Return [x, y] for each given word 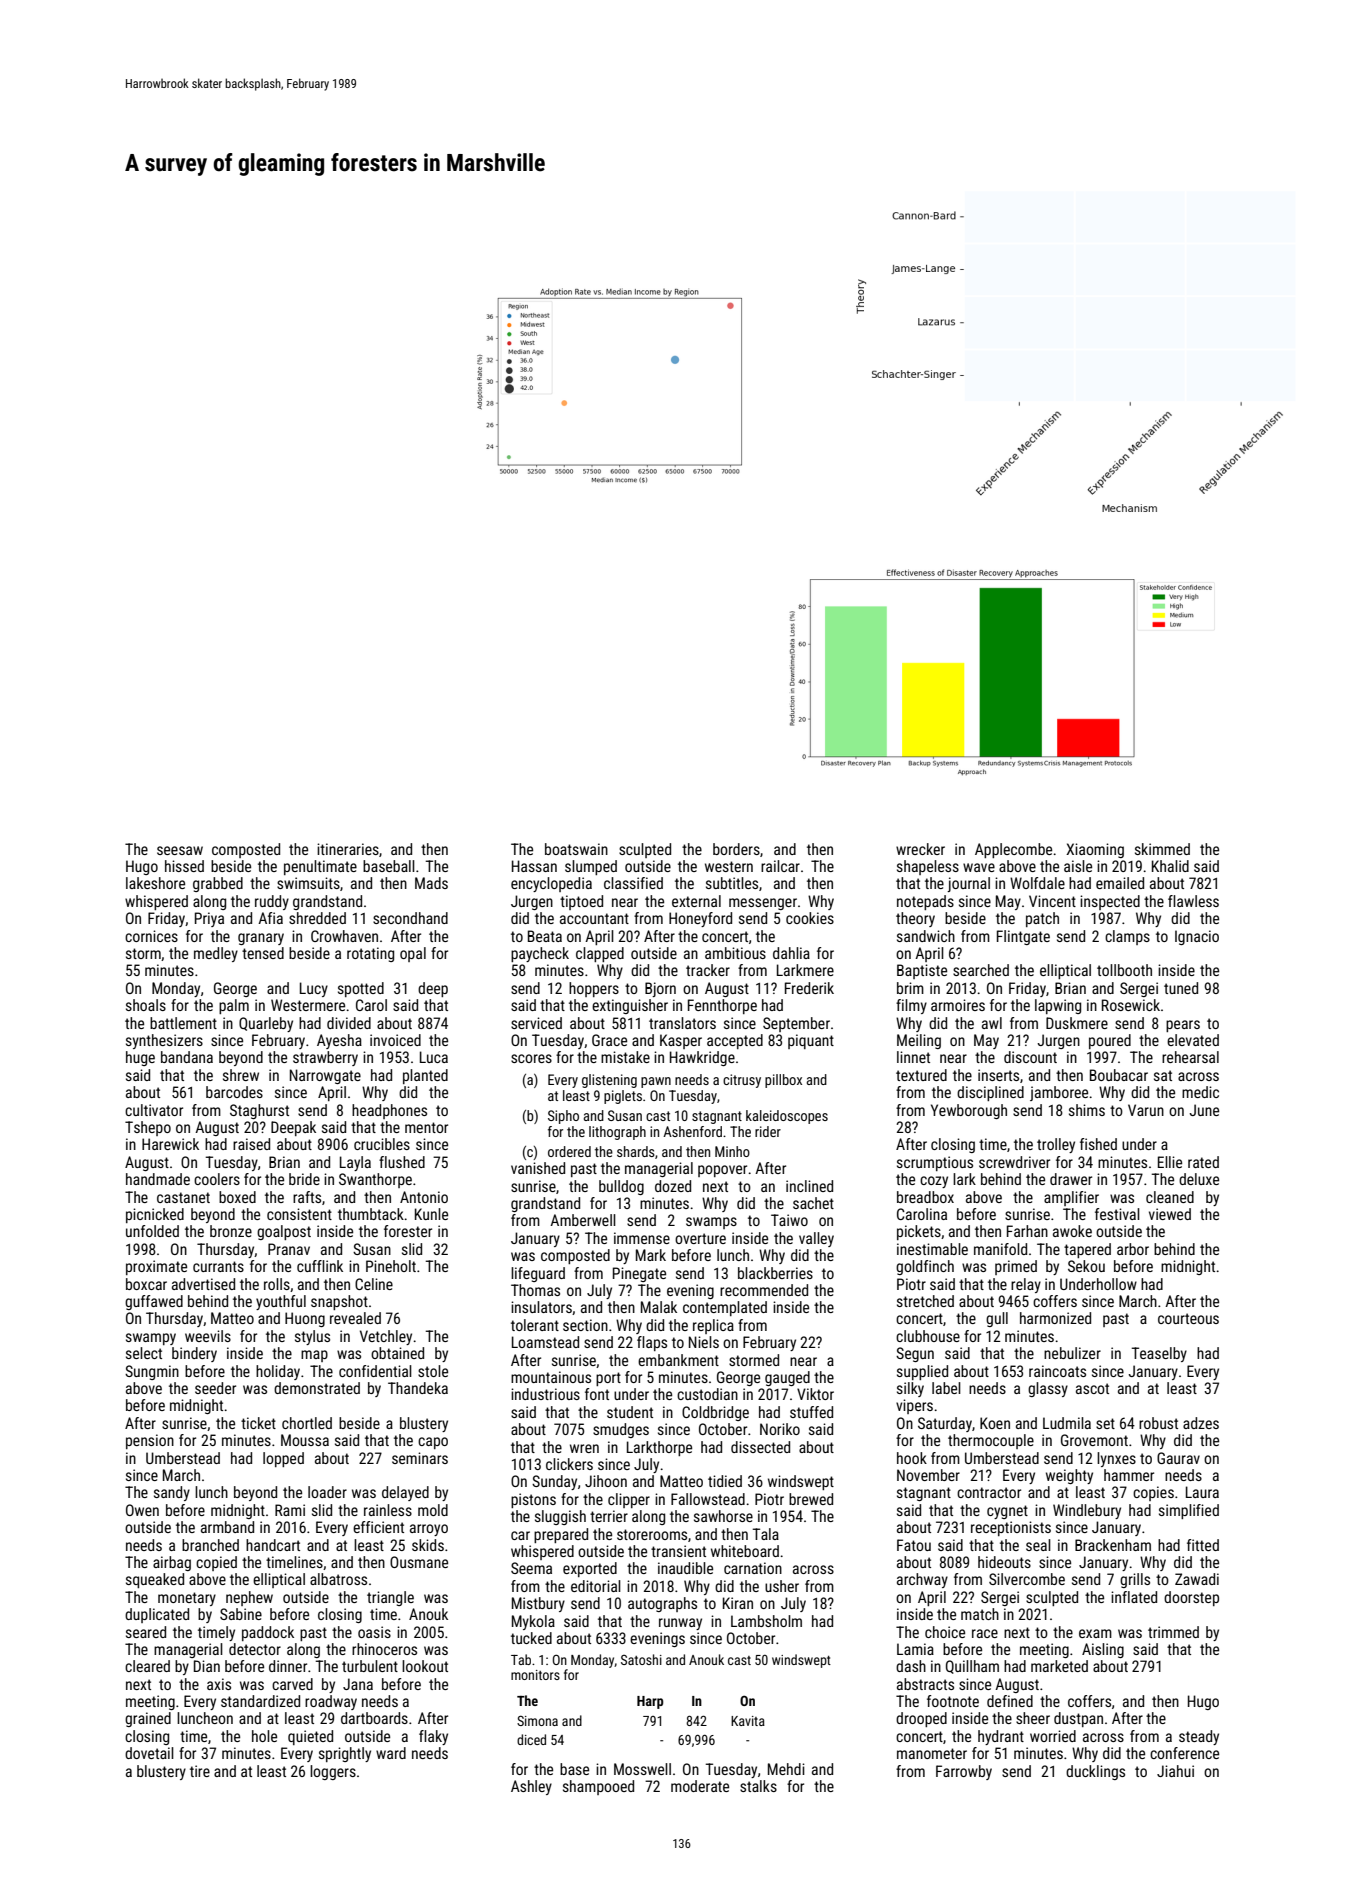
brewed [811, 1499]
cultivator [154, 1110]
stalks [758, 1786]
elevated [1193, 1040]
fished [1098, 1144]
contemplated [725, 1308]
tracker [708, 970]
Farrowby [964, 1772]
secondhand [410, 918]
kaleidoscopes [787, 1117]
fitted [1203, 1545]
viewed [1170, 1214]
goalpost [284, 1232]
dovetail [149, 1753]
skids [428, 1545]
